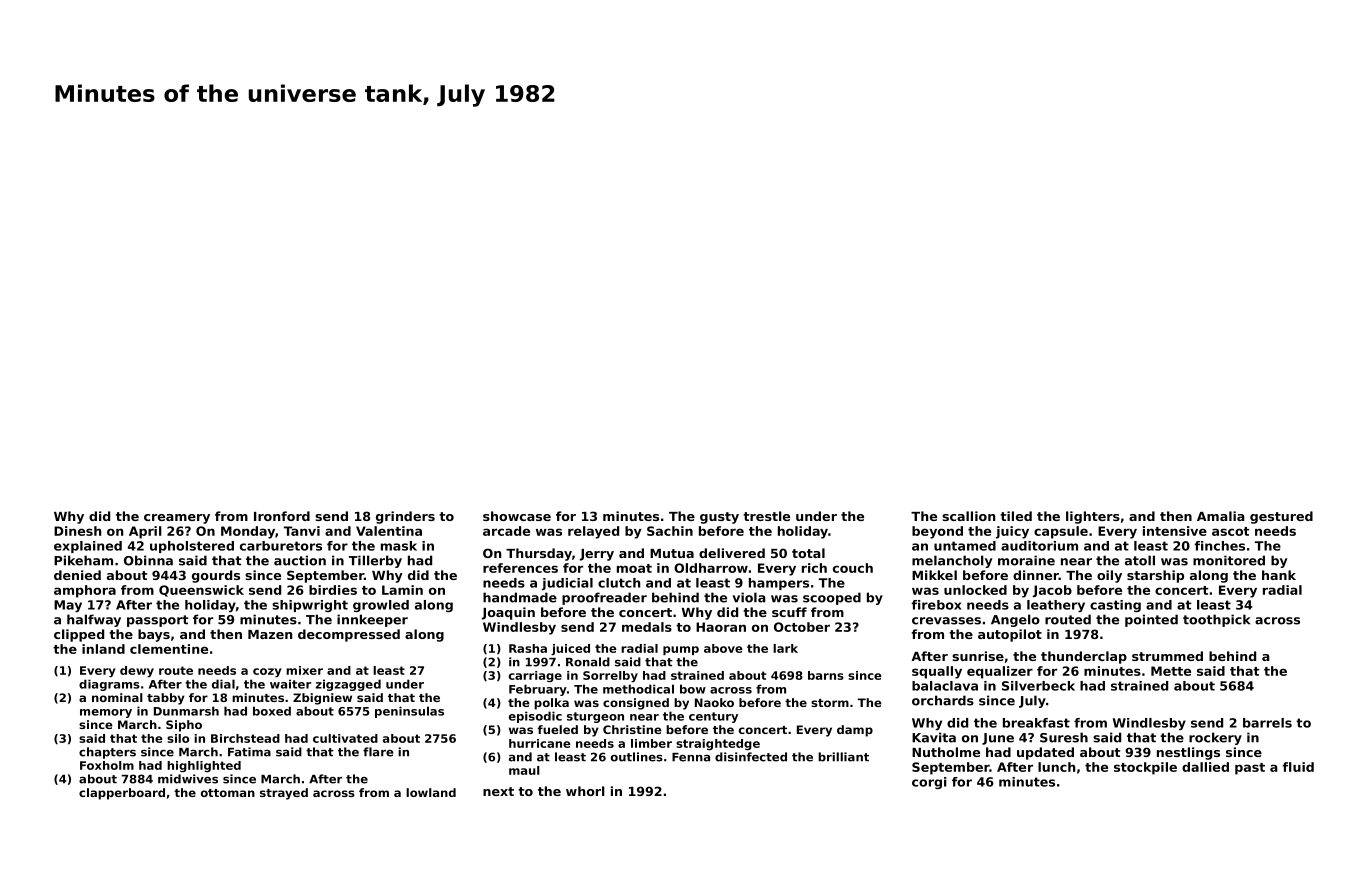 Image resolution: width=1372 pixels, height=887 pixels. What do you see at coordinates (282, 516) in the image?
I see `Ironford` at bounding box center [282, 516].
